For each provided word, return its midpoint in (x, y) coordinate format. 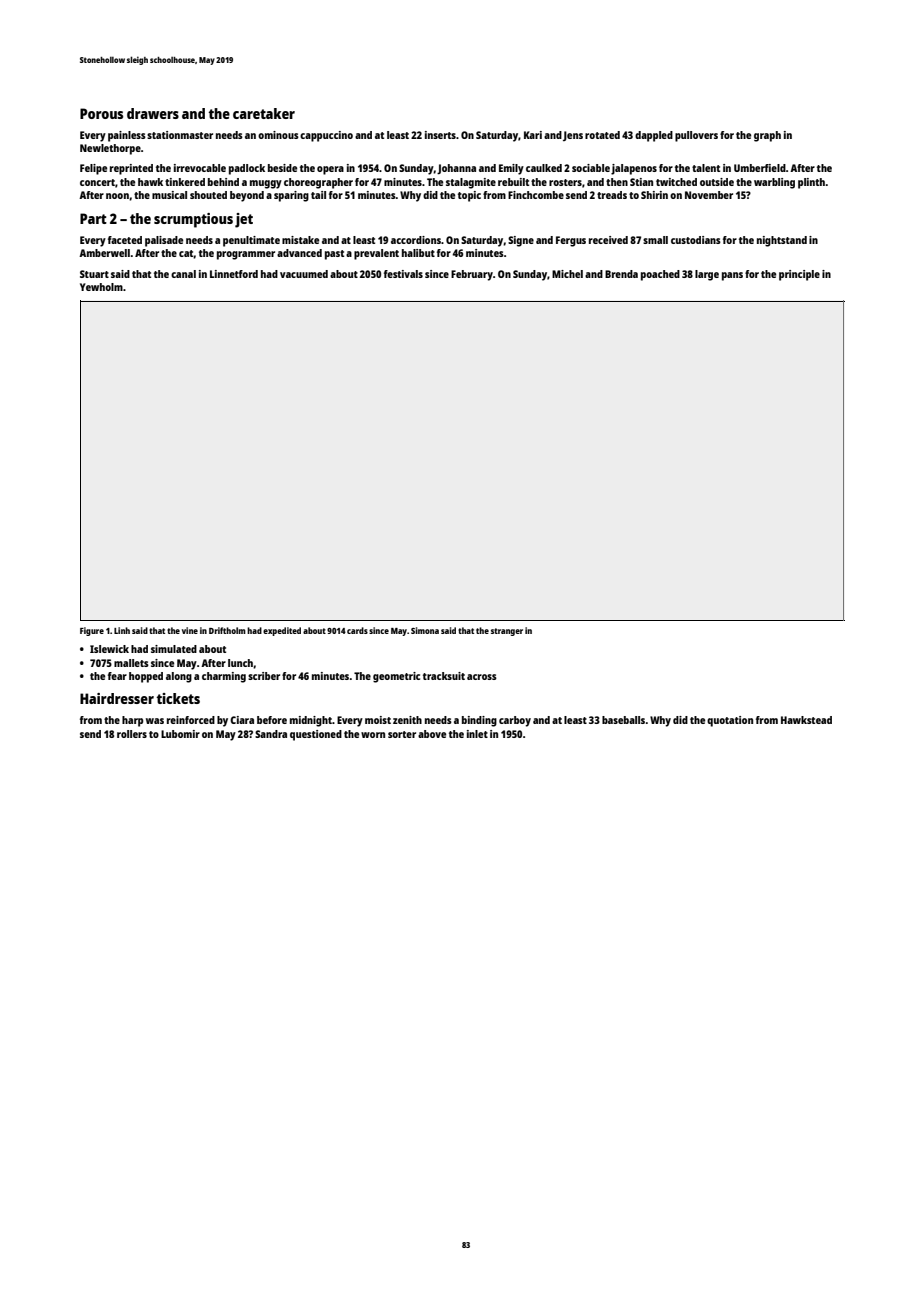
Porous (101, 113)
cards (357, 630)
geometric (396, 677)
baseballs (623, 720)
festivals (403, 274)
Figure (92, 631)
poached (660, 275)
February (472, 275)
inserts (440, 135)
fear (117, 676)
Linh (122, 630)
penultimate (251, 241)
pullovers (696, 136)
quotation (730, 721)
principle (799, 275)
